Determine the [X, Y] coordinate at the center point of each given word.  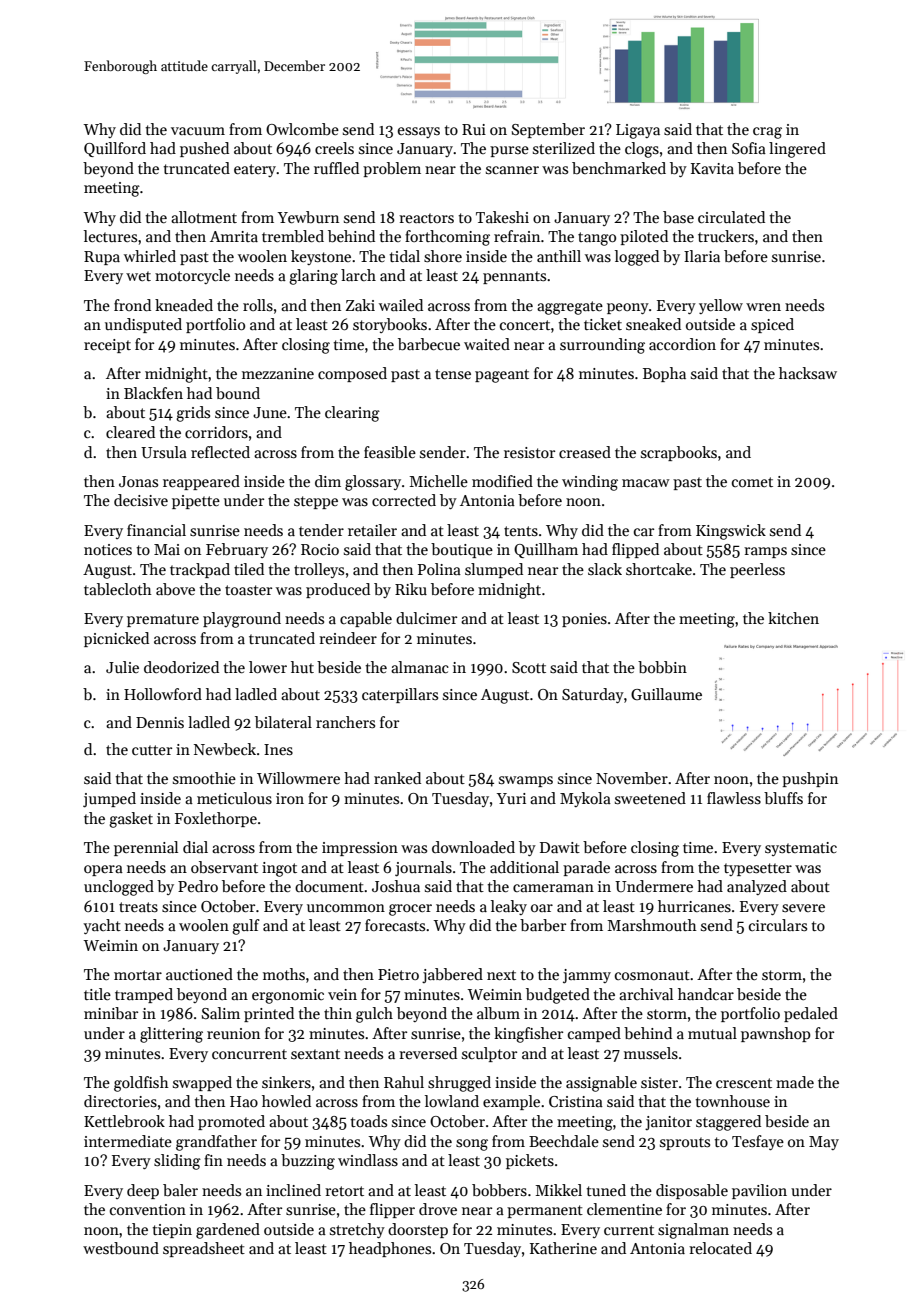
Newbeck [225, 749]
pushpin [810, 779]
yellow [721, 306]
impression [360, 849]
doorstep [418, 1230]
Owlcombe [302, 129]
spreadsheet [204, 1249]
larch [358, 275]
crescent [744, 1083]
